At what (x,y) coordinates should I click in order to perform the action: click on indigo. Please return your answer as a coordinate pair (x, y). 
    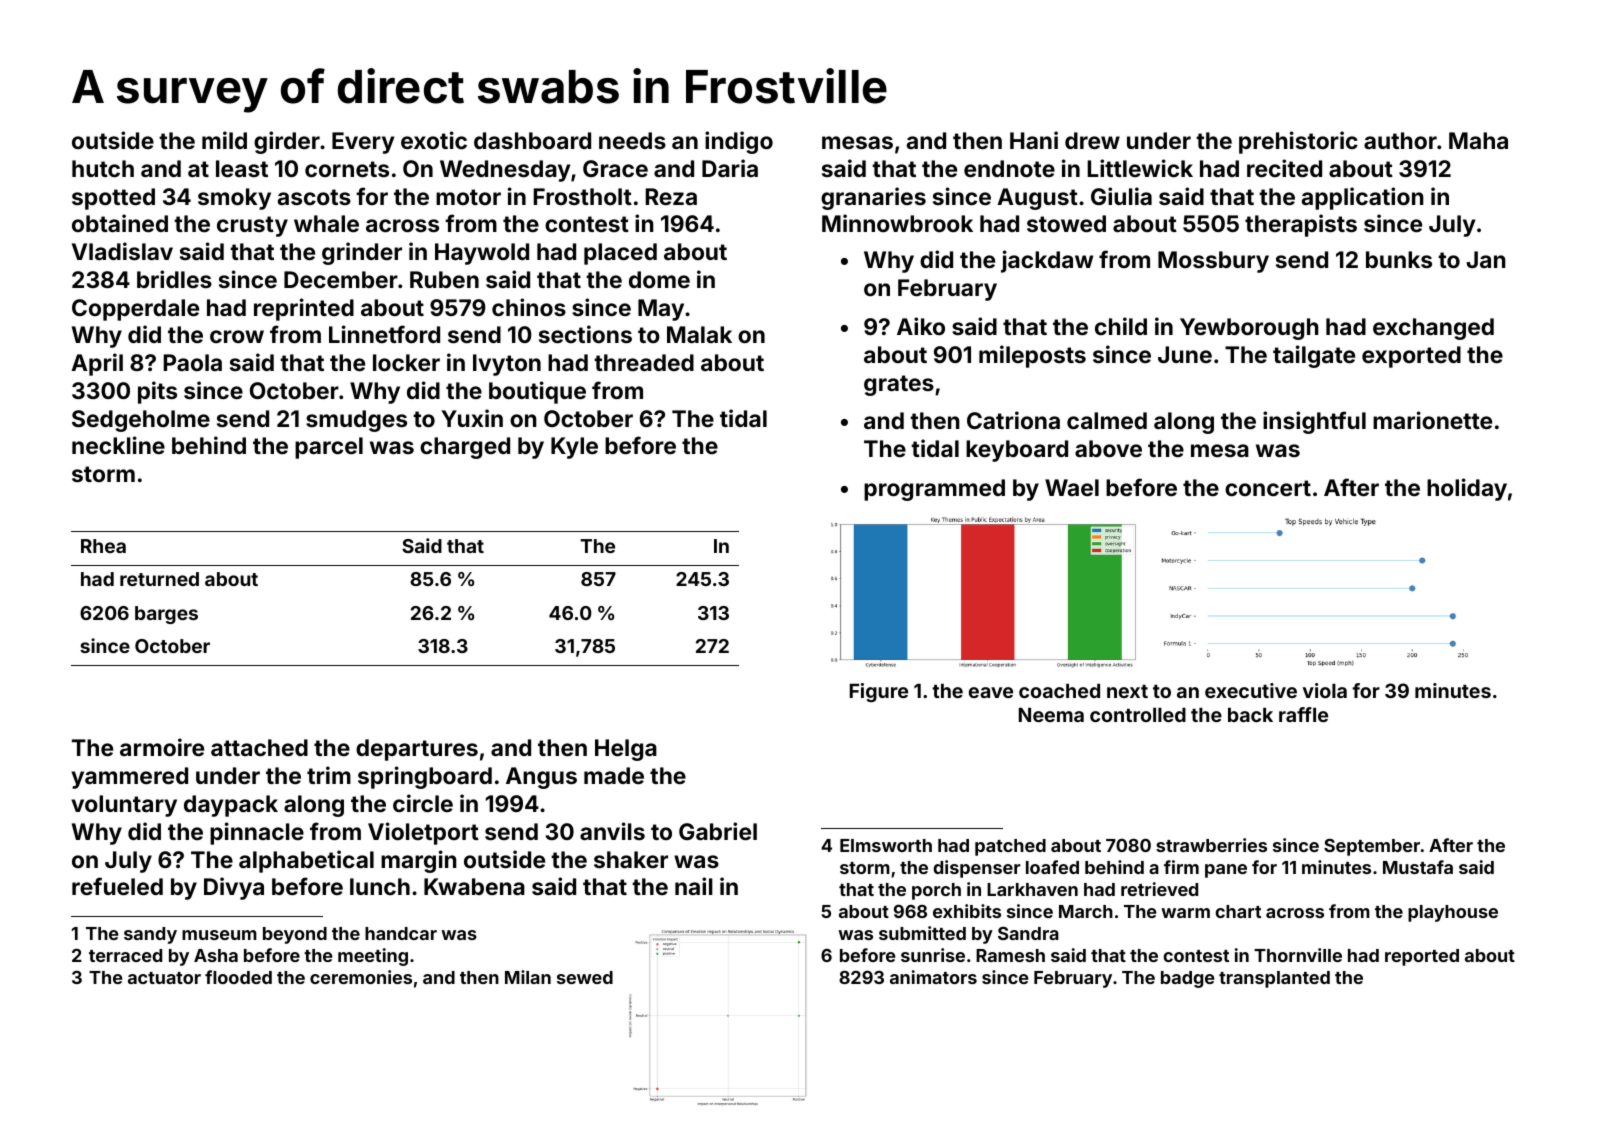
    Looking at the image, I should click on (739, 142).
